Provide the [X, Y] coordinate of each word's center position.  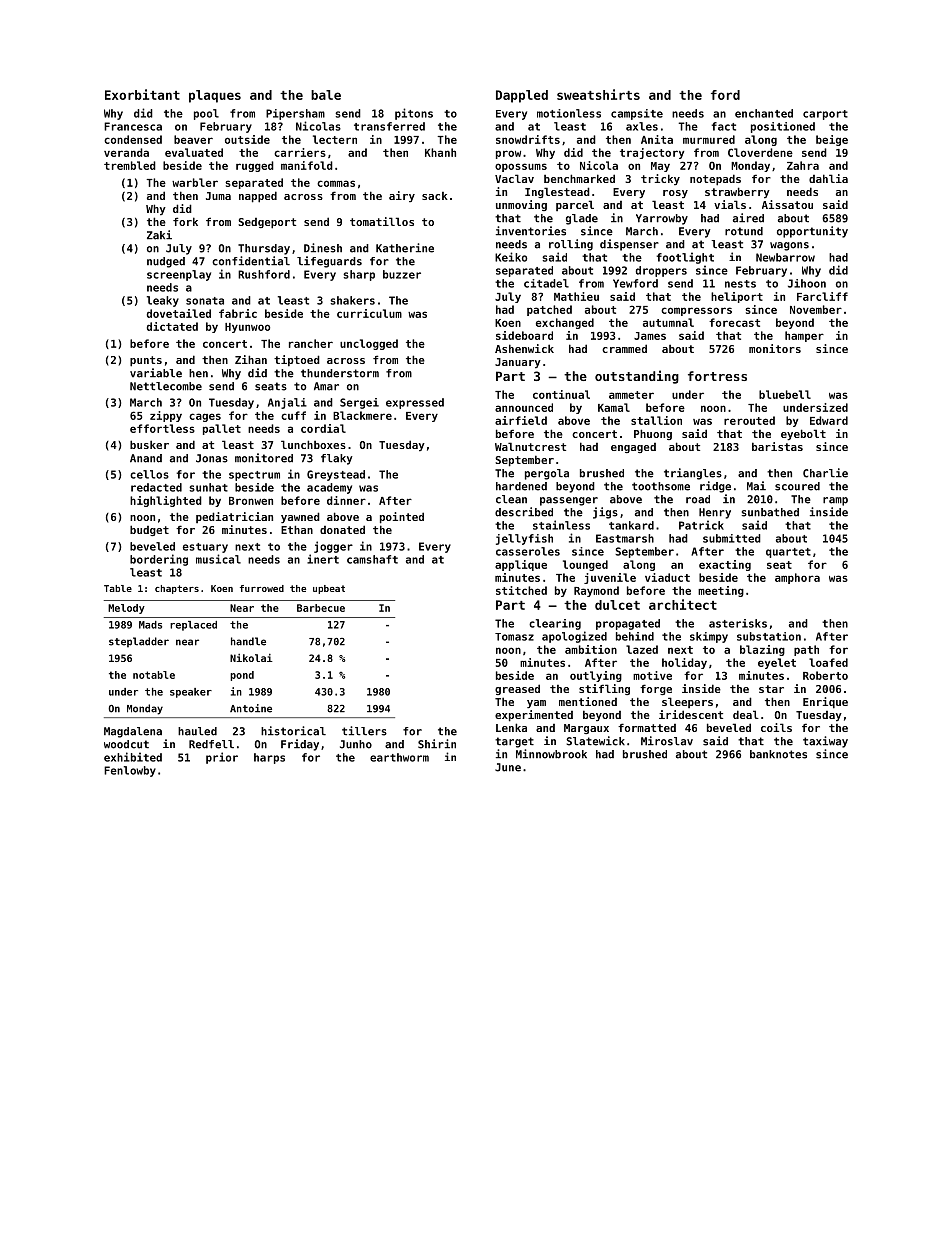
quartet [788, 553]
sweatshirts [598, 94]
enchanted [764, 113]
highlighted [166, 501]
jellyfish [524, 539]
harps [269, 758]
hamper [804, 336]
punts [146, 361]
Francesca [133, 126]
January [518, 363]
